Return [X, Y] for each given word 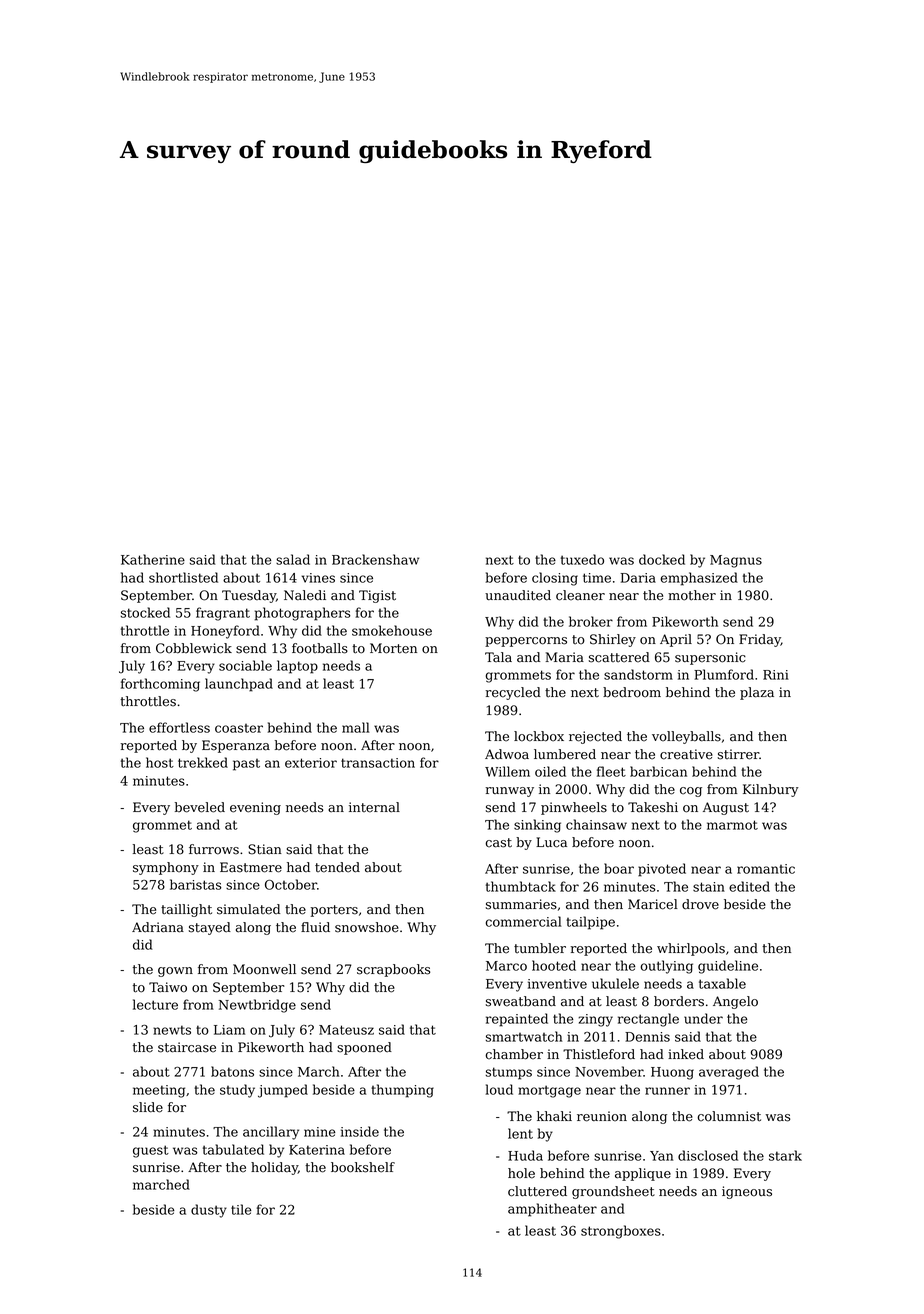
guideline [728, 967]
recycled [513, 693]
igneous [747, 1192]
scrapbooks [393, 970]
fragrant [223, 614]
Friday [760, 640]
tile [241, 1209]
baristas [195, 884]
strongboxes [621, 1232]
